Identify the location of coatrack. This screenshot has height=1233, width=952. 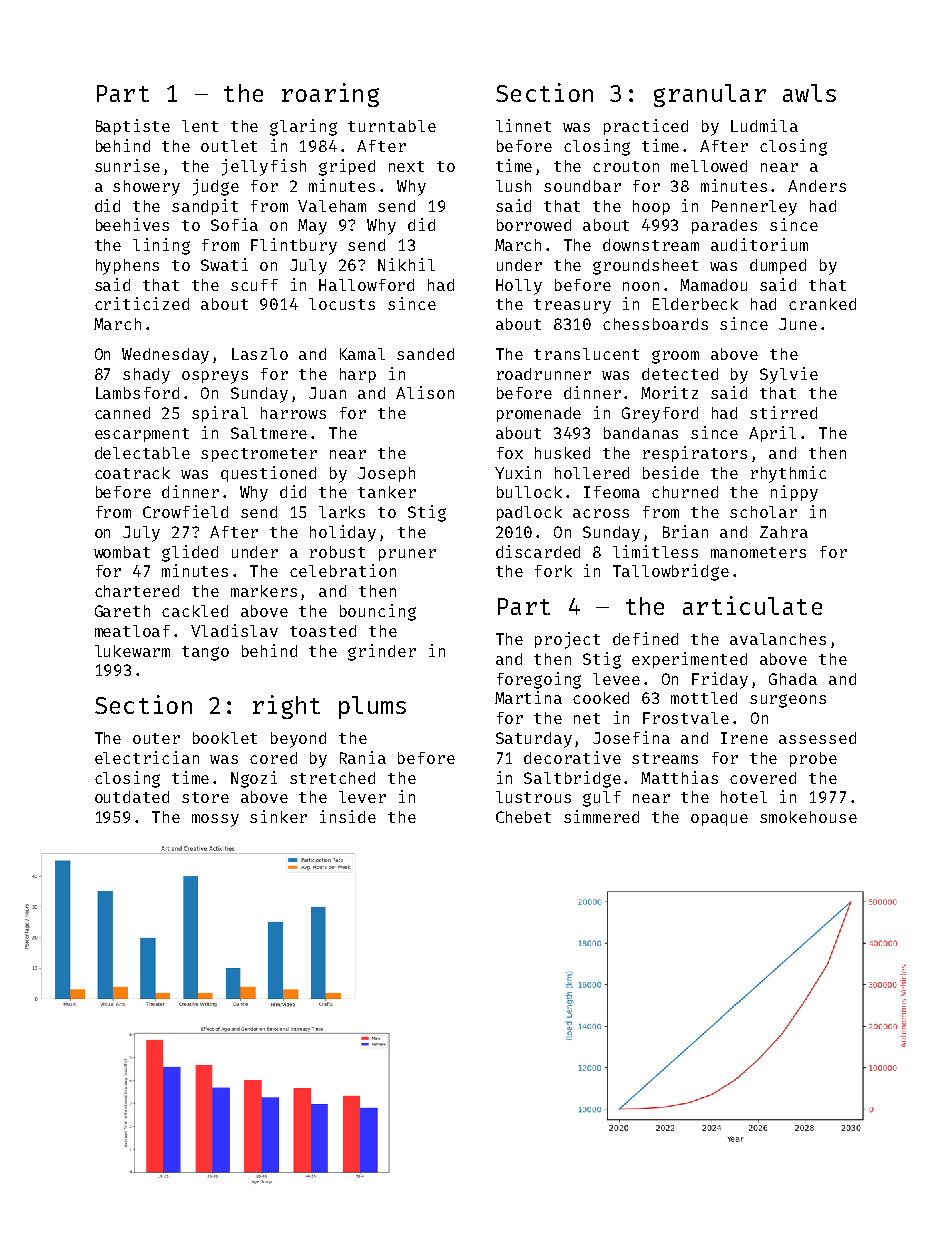
(132, 473).
